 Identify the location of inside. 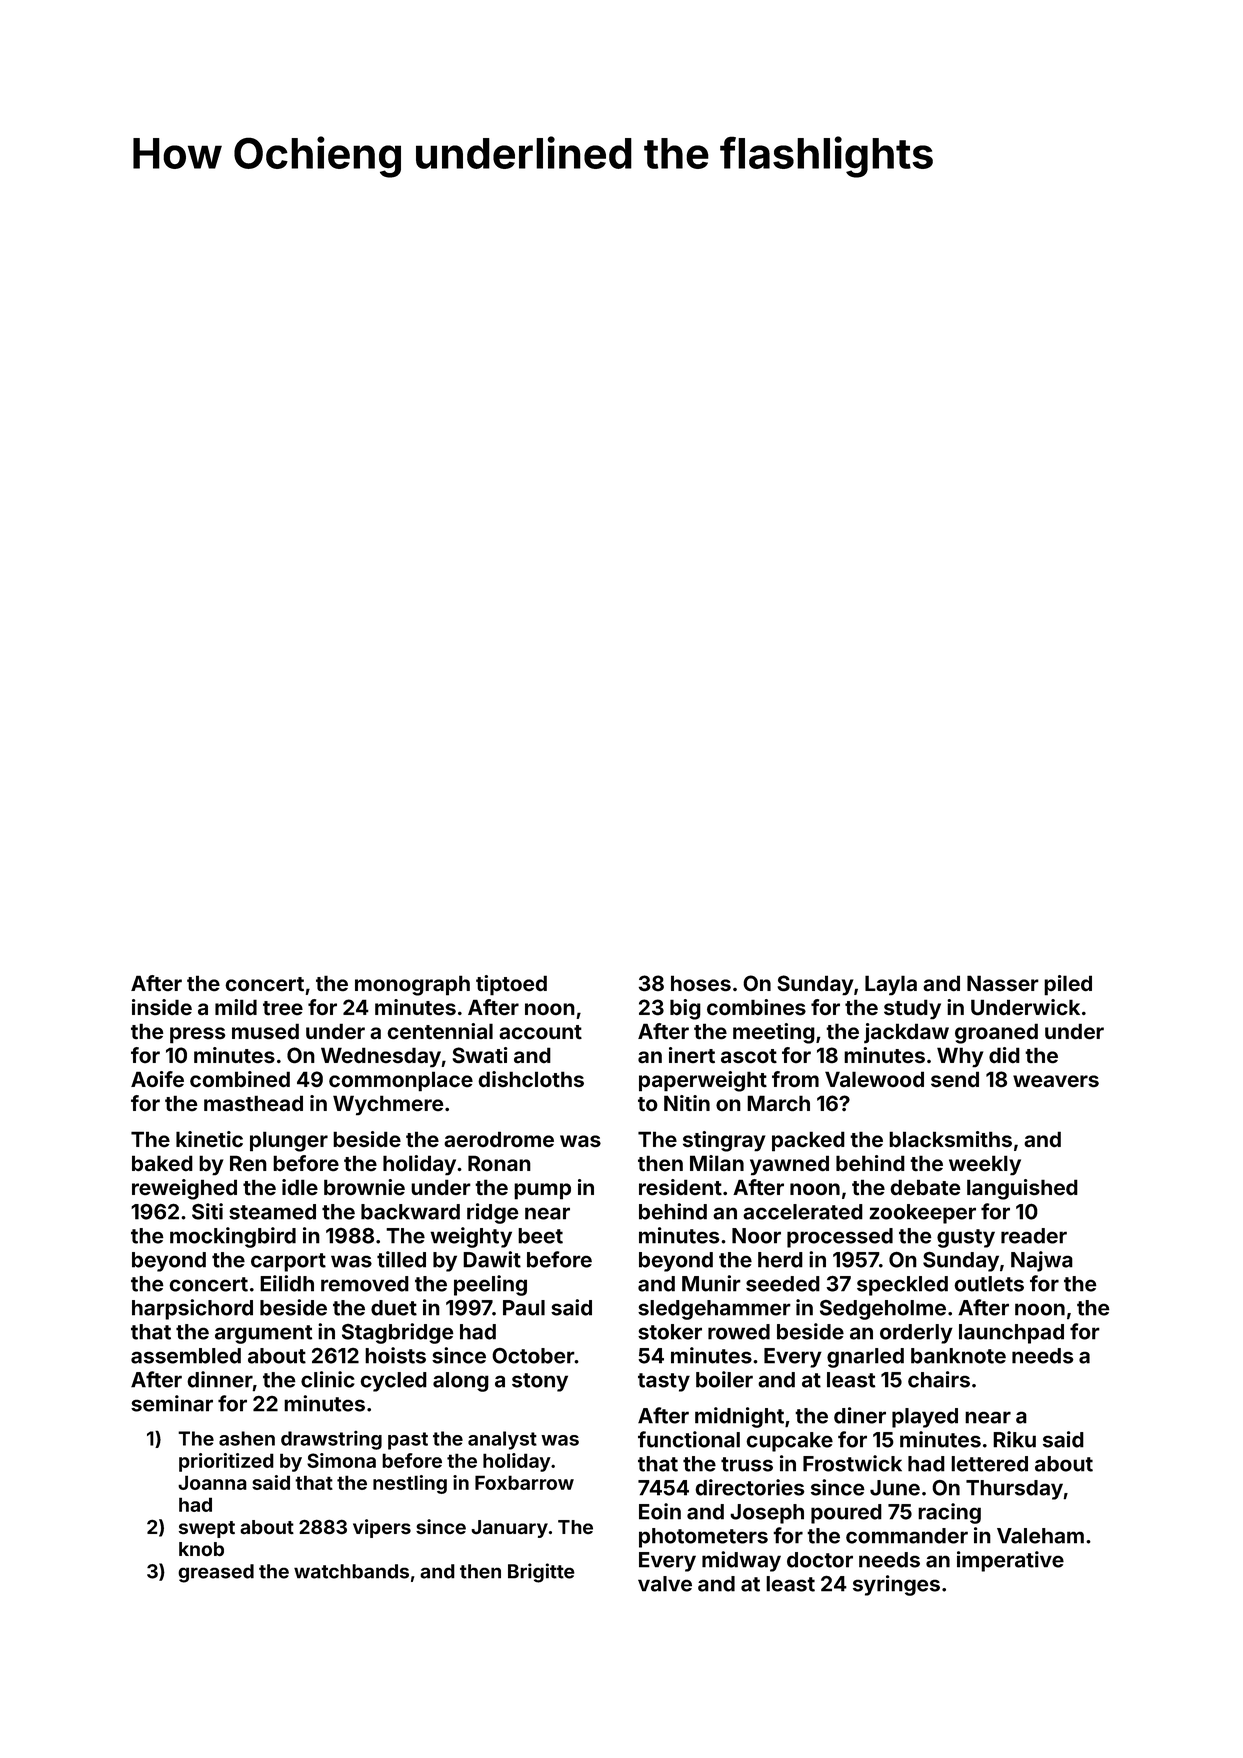
(162, 1007).
